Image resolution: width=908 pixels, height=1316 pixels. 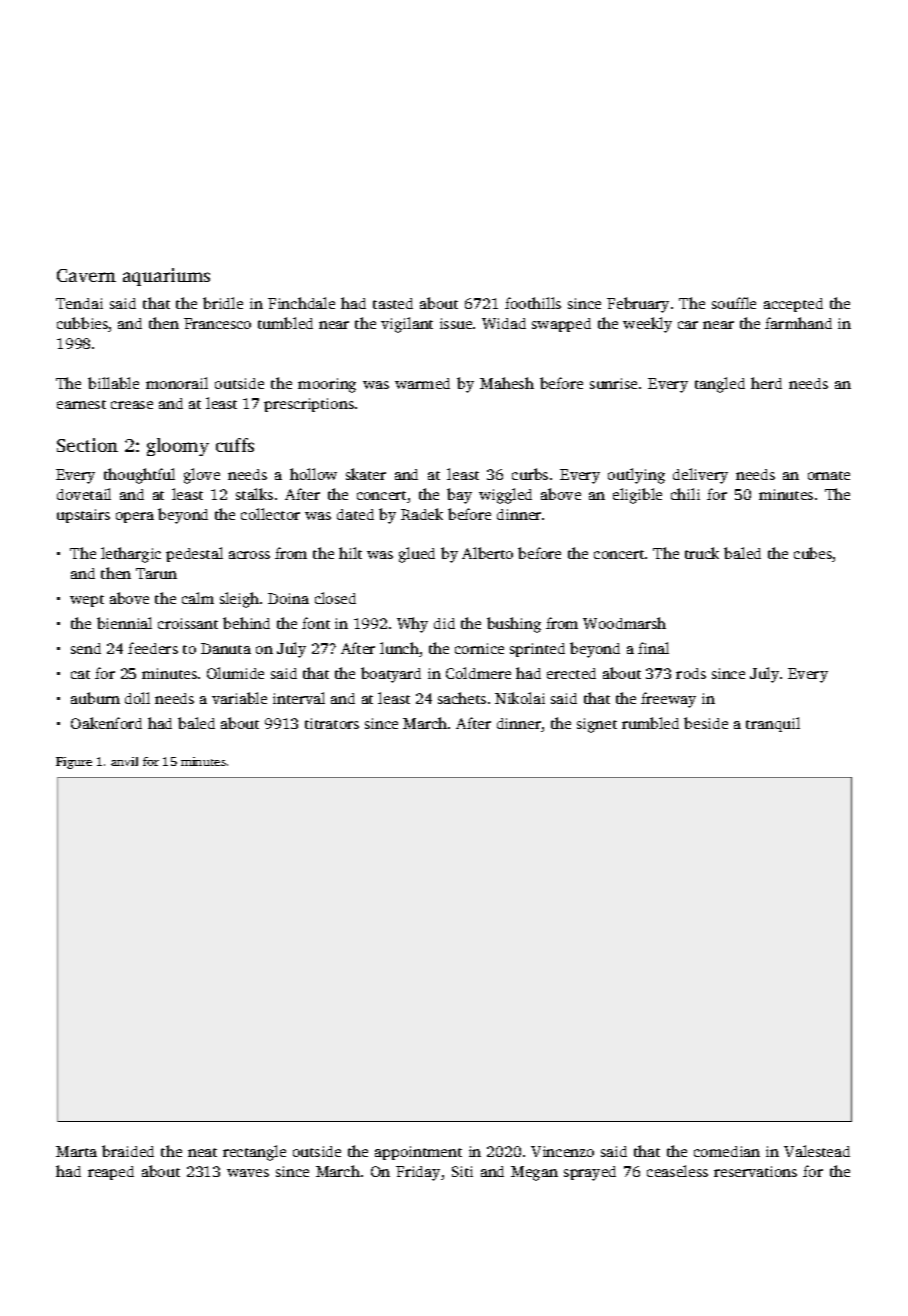 What do you see at coordinates (478, 673) in the screenshot?
I see `Coldmere` at bounding box center [478, 673].
